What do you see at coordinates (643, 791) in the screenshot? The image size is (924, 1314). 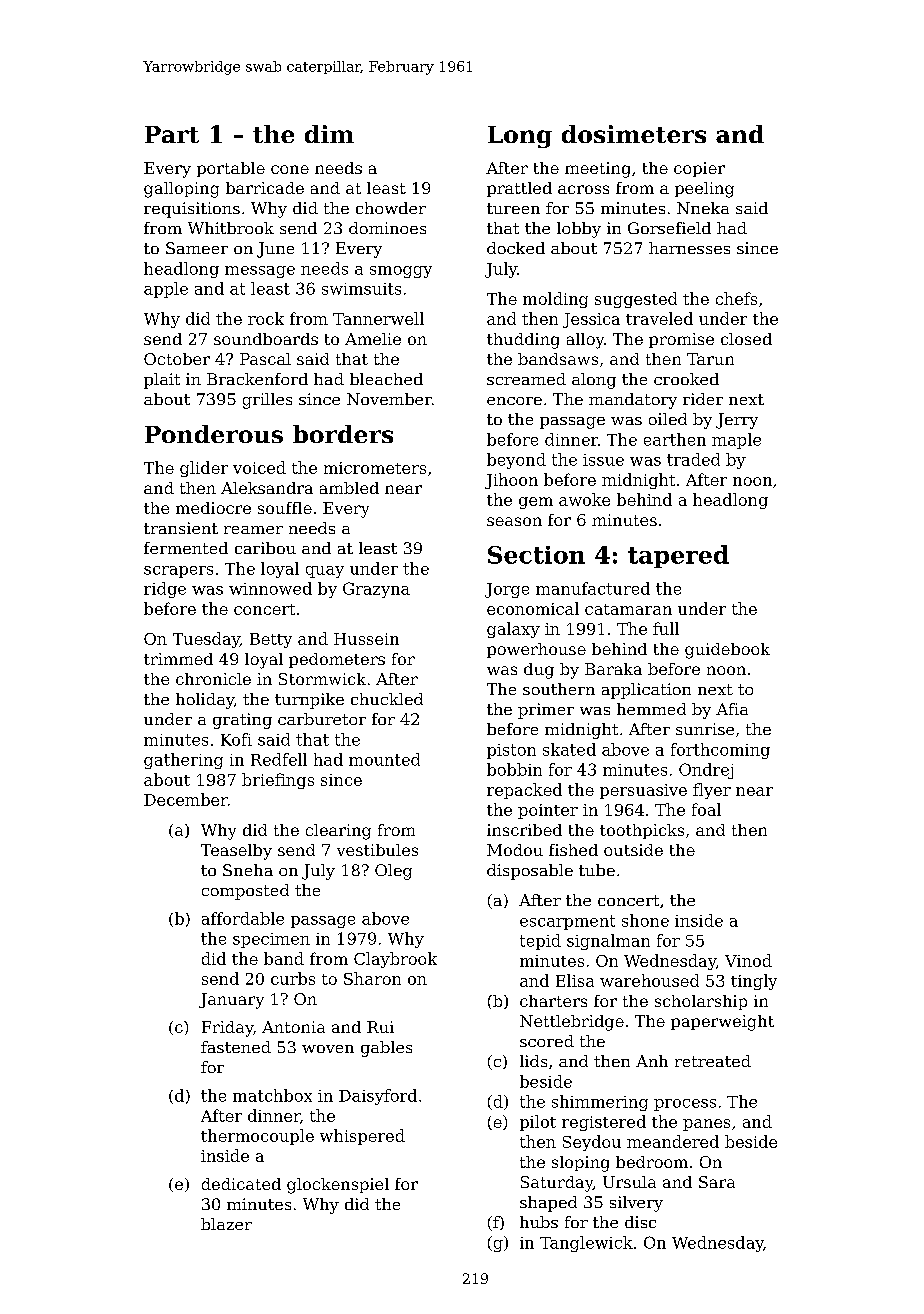 I see `persuasive` at bounding box center [643, 791].
